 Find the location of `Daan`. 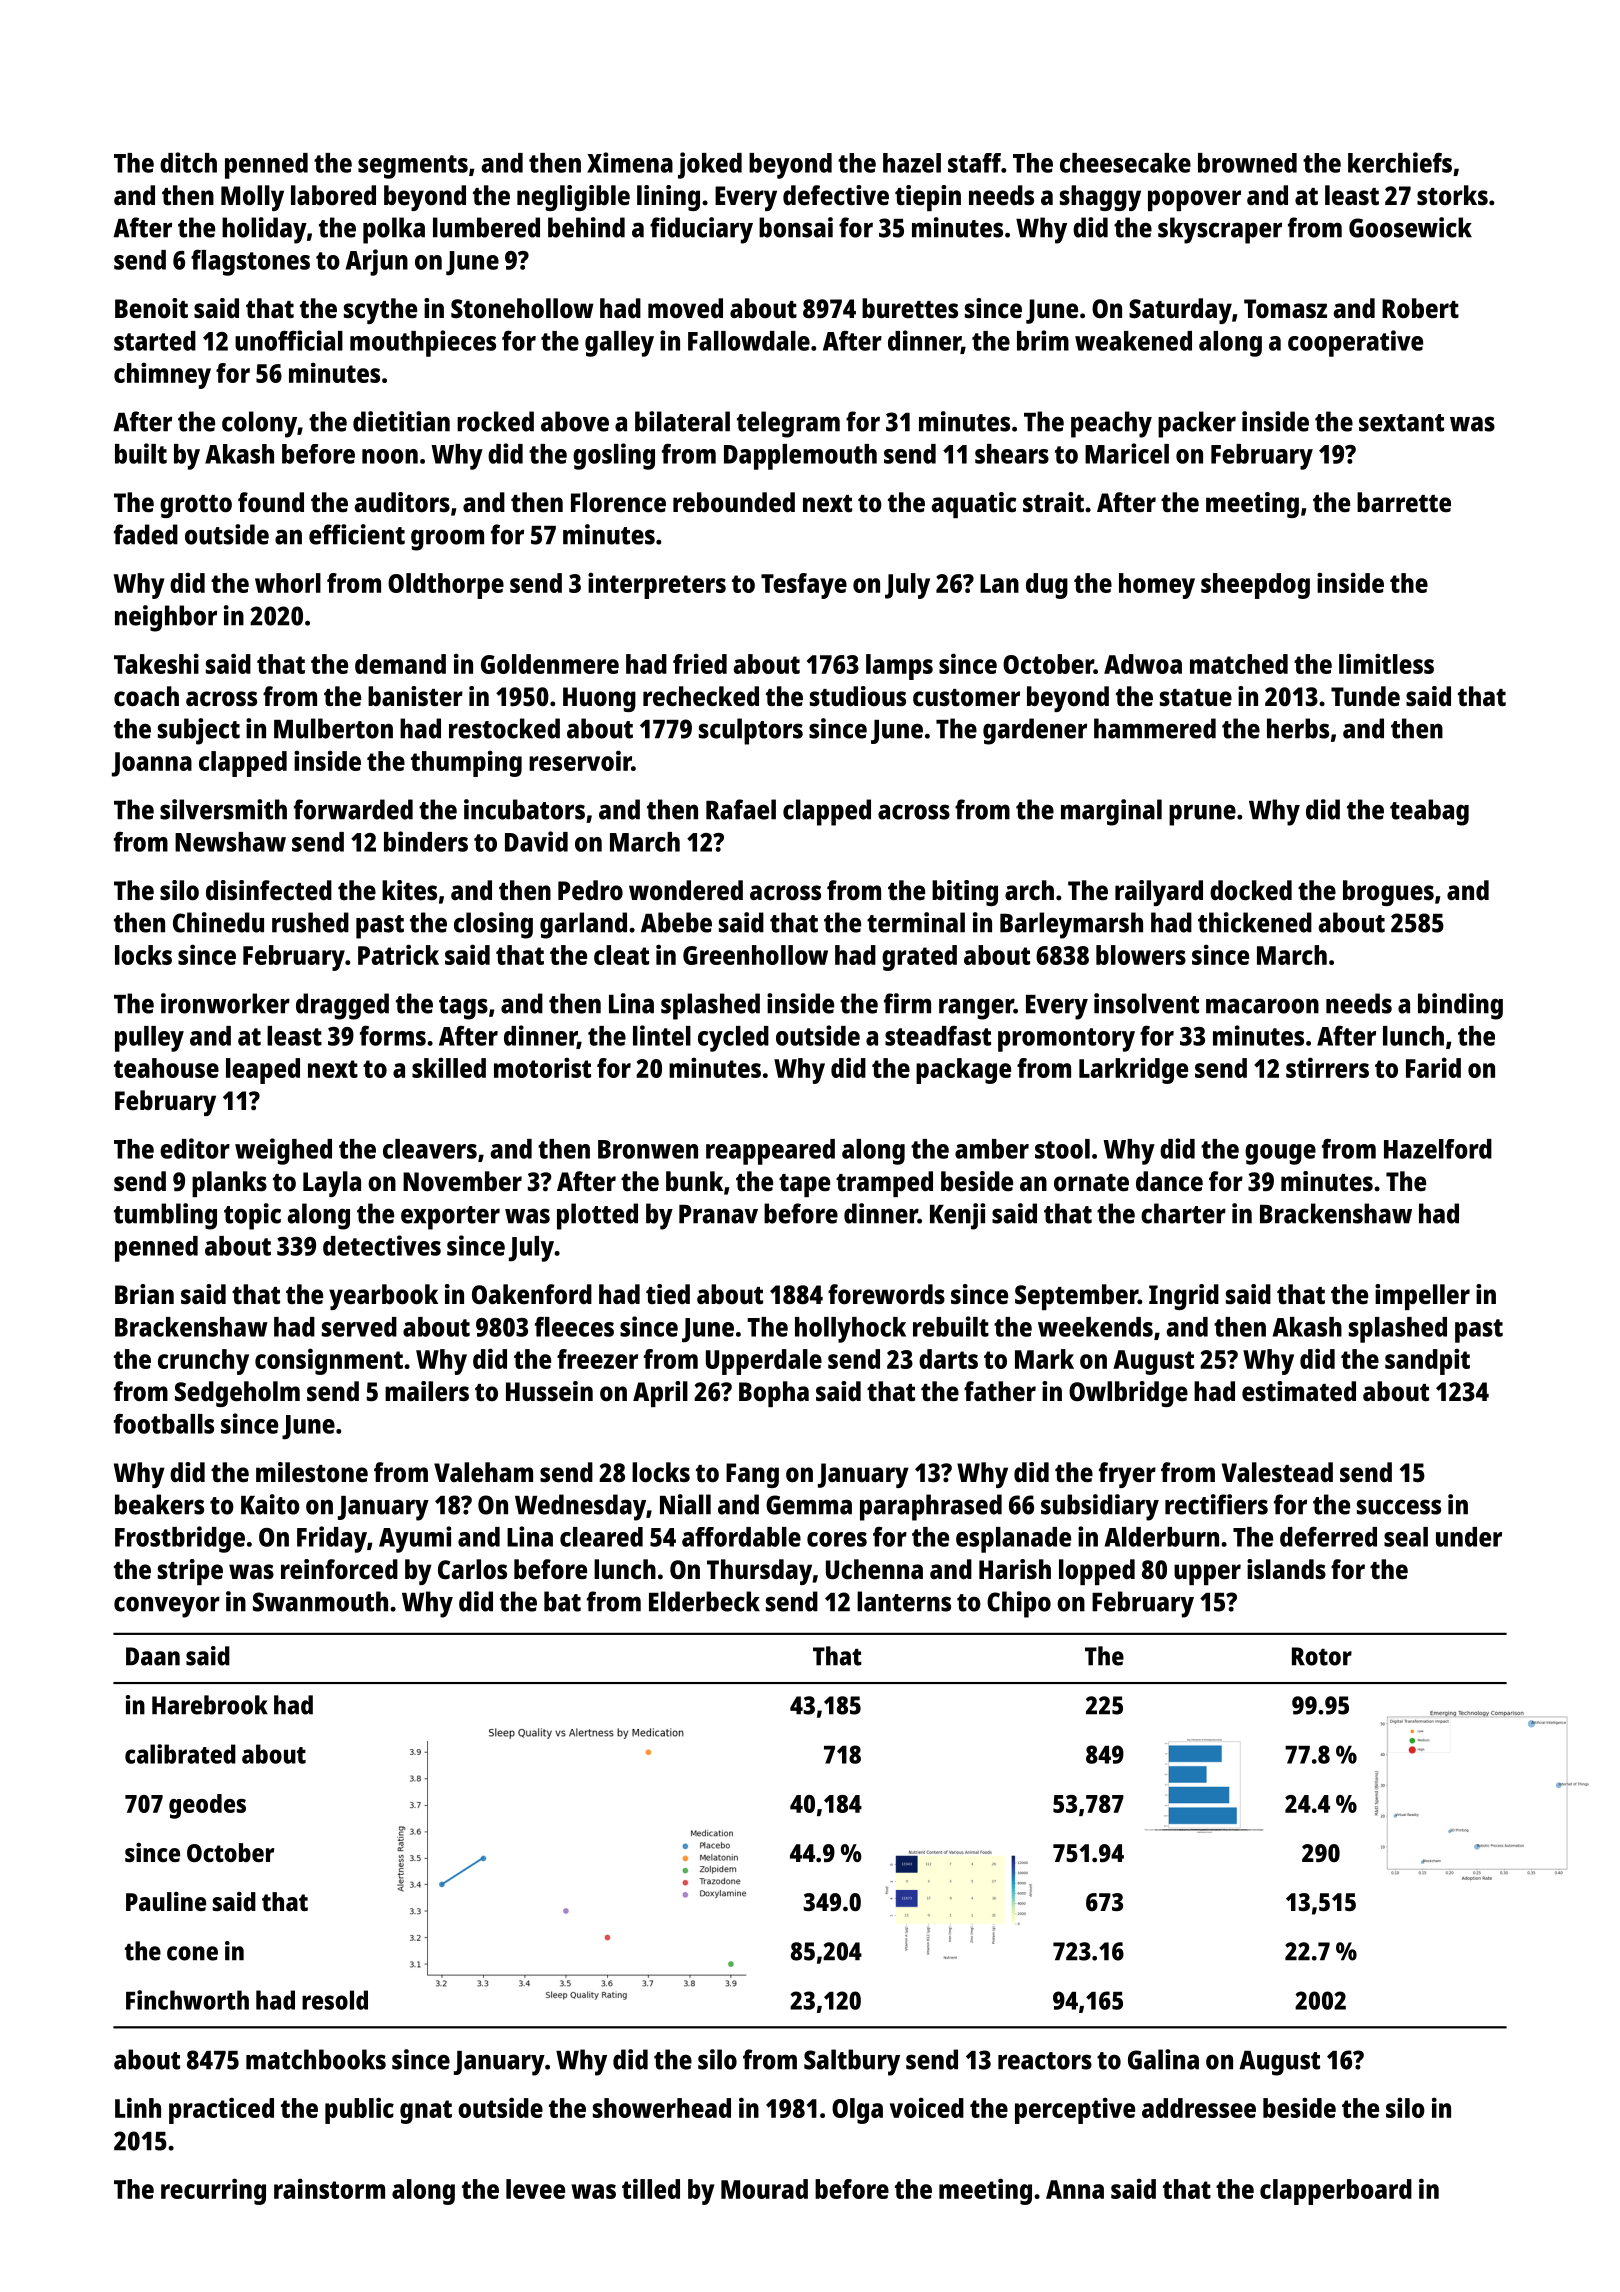

Daan is located at coordinates (153, 1656).
